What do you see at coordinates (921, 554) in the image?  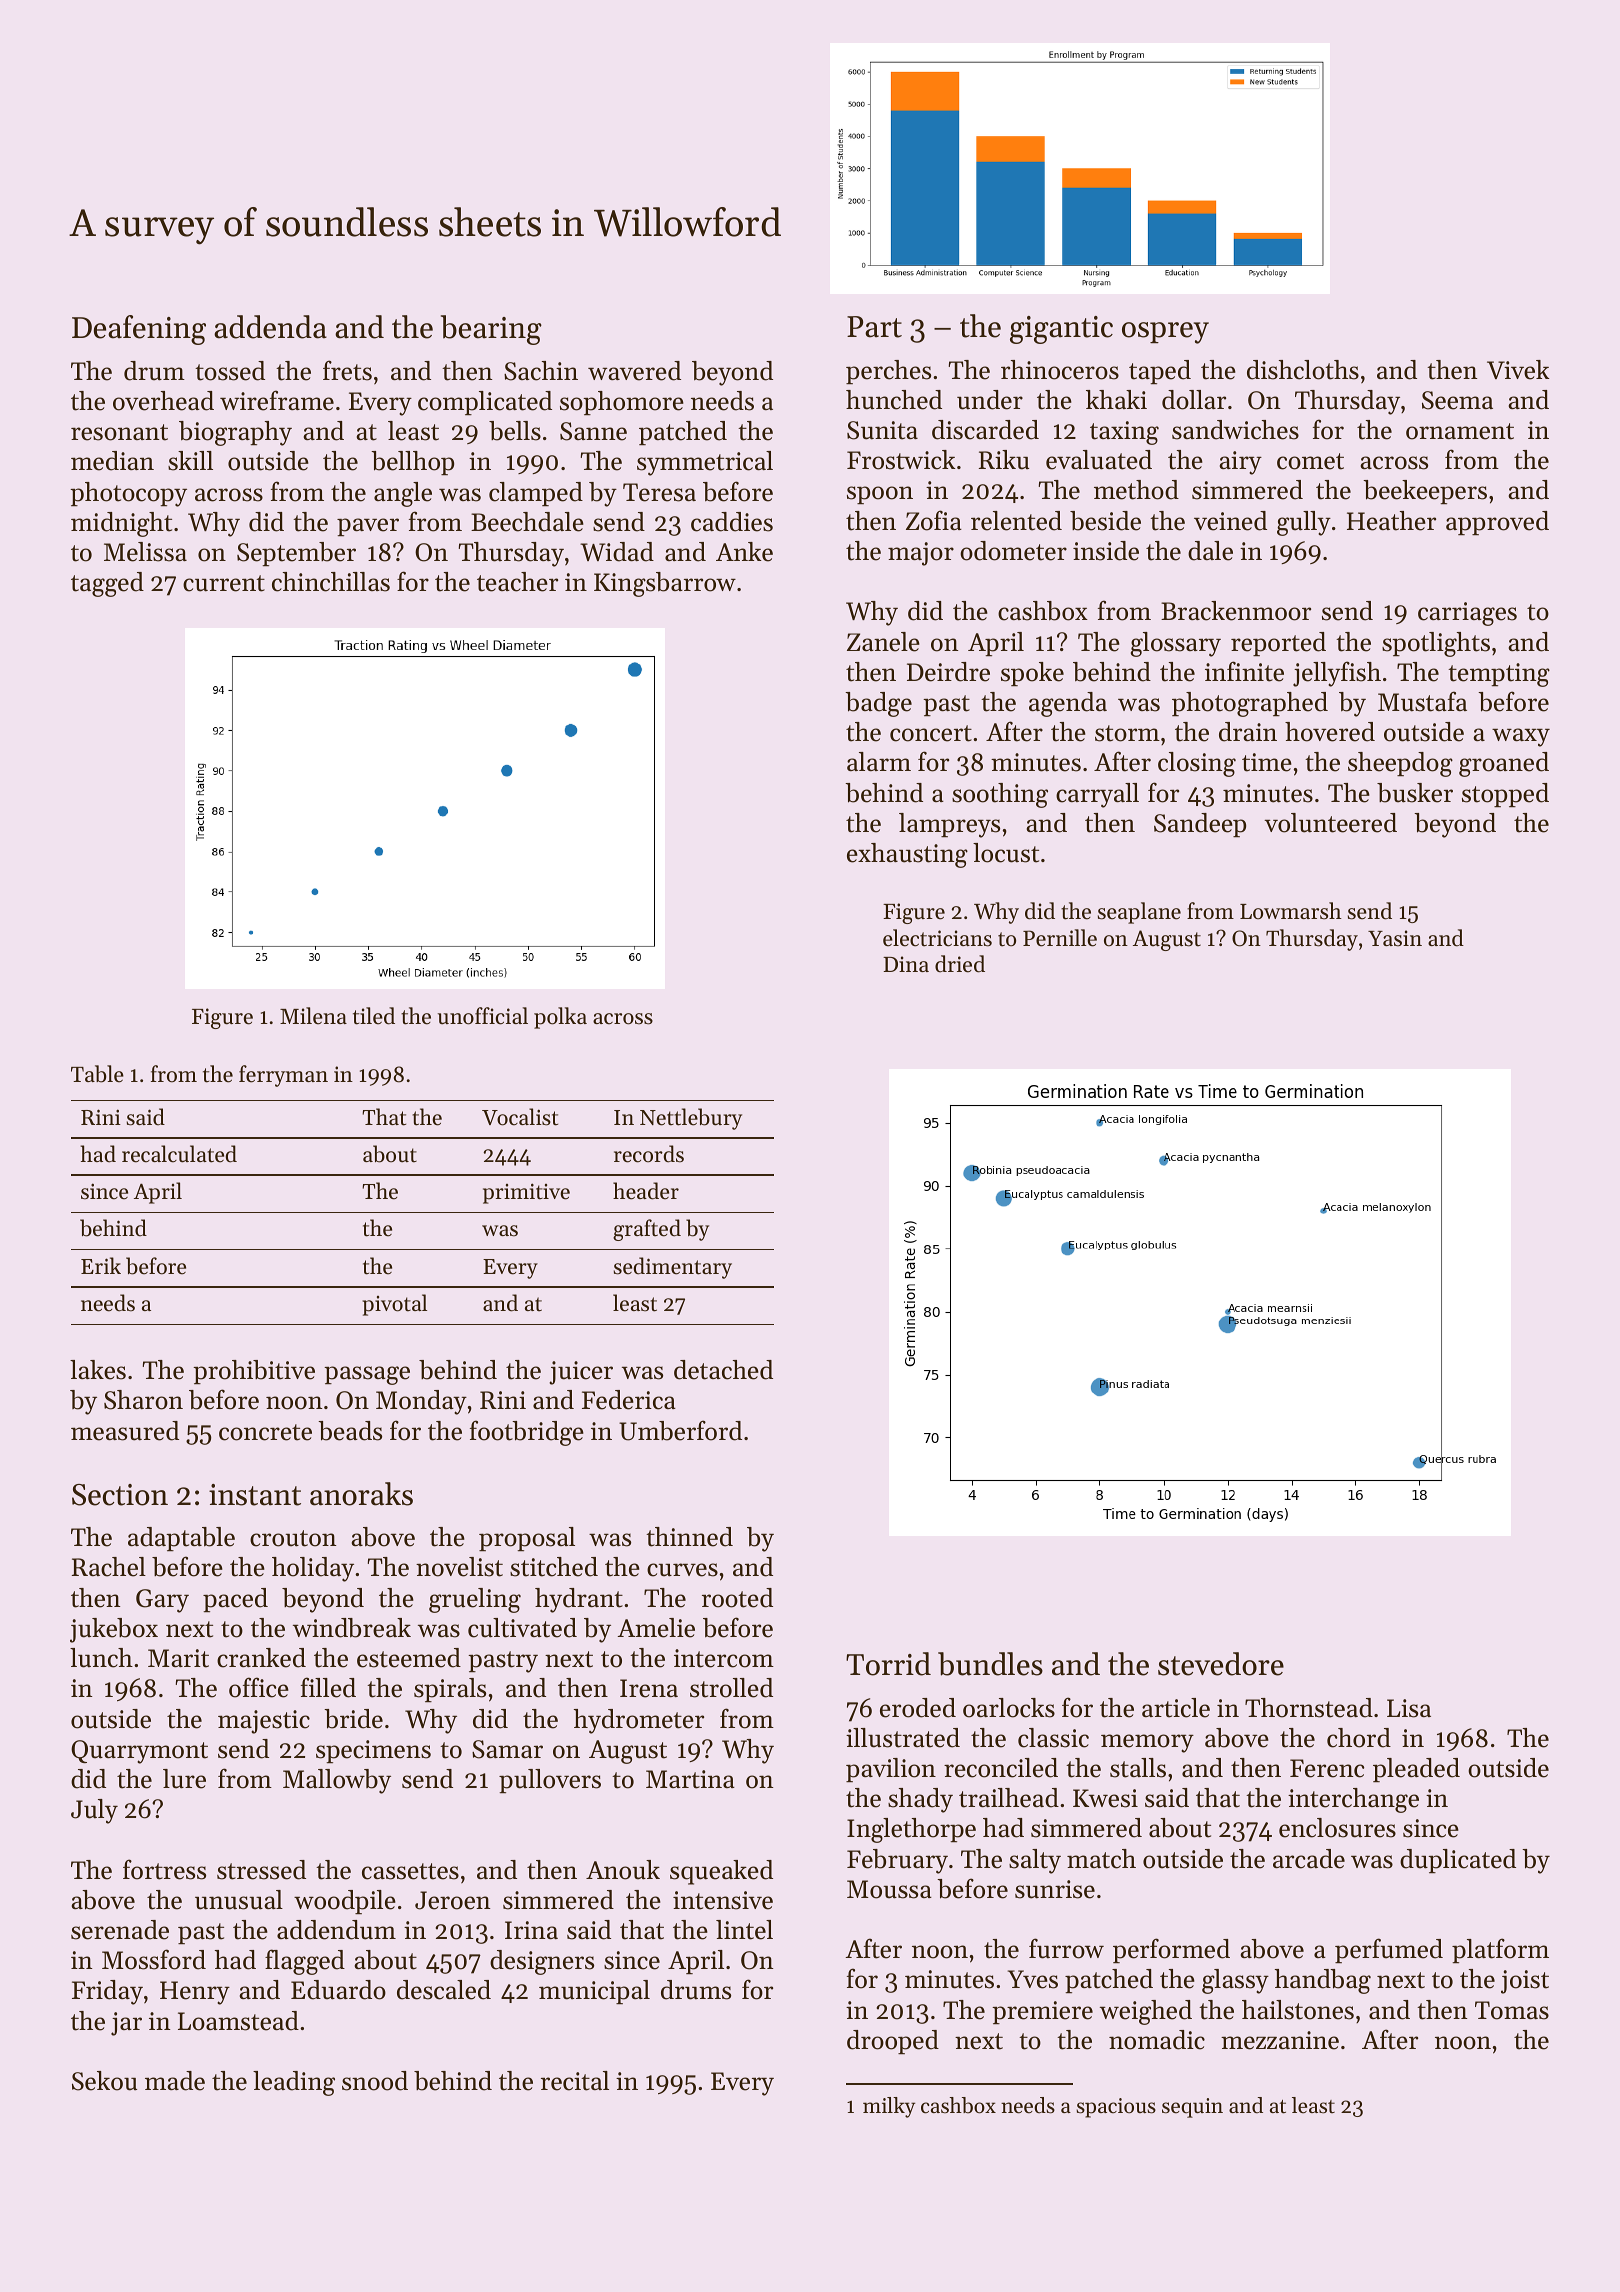 I see `major` at bounding box center [921, 554].
